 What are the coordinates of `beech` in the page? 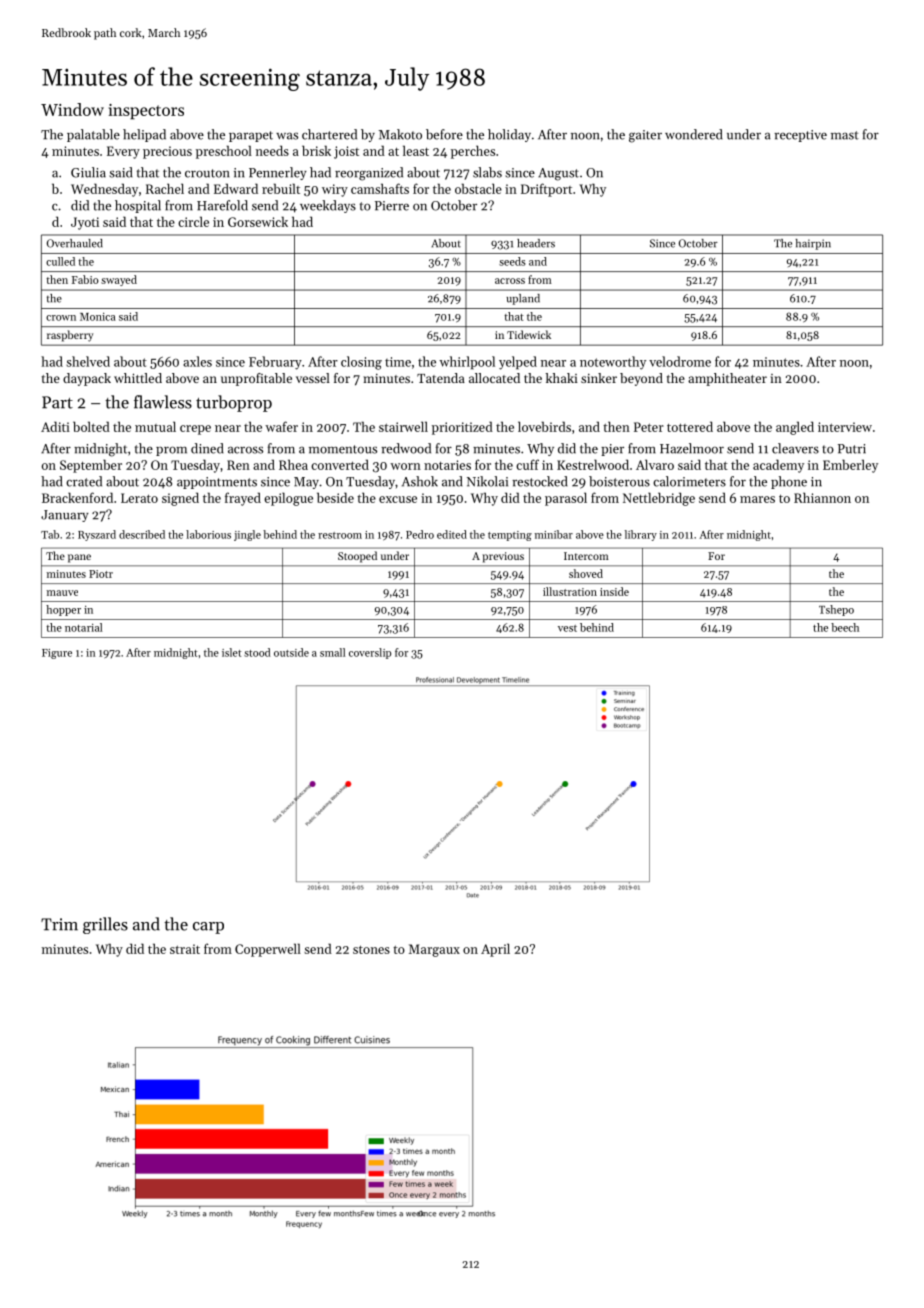 It's located at (845, 627).
